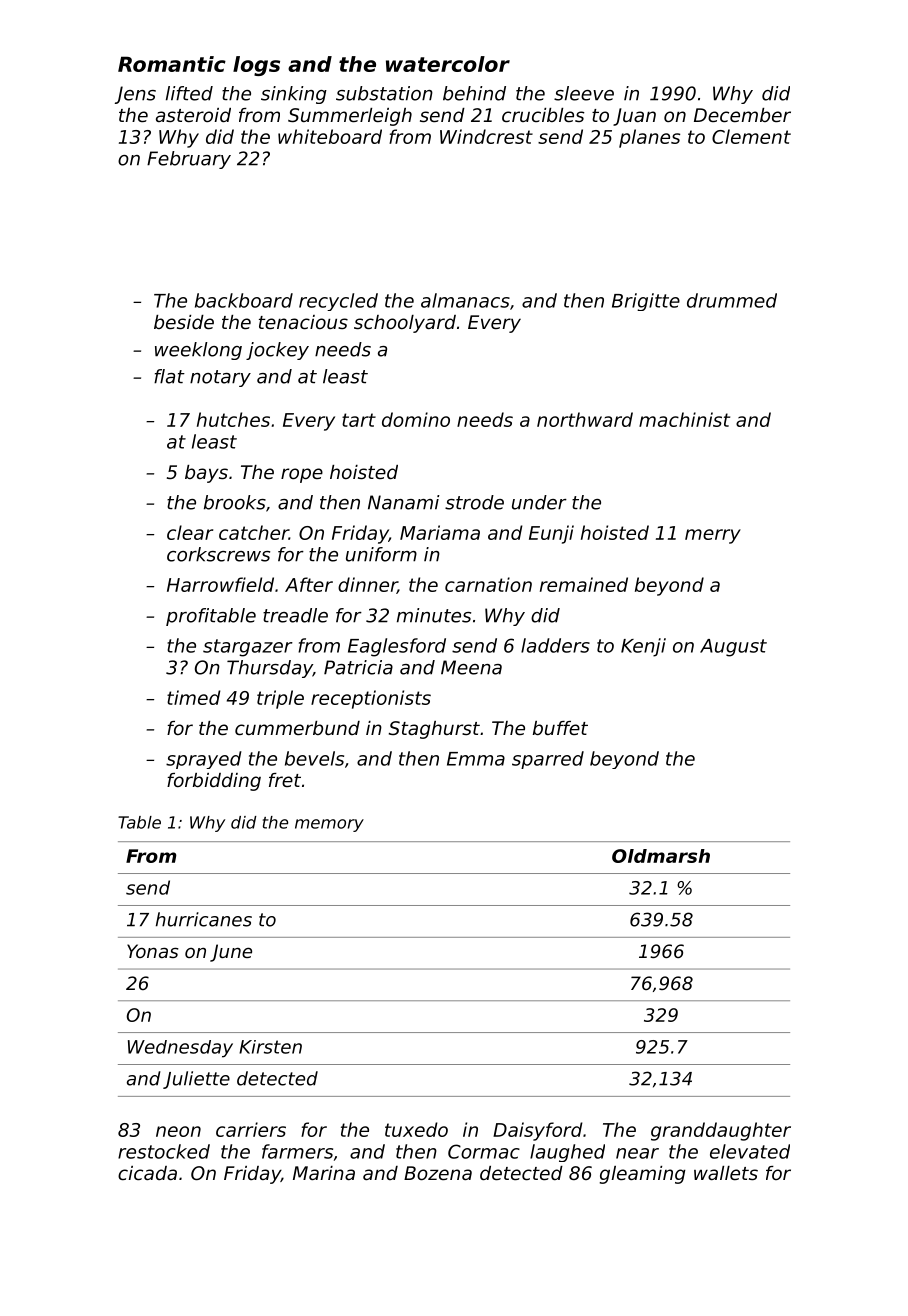 Image resolution: width=908 pixels, height=1316 pixels. Describe the element at coordinates (180, 1049) in the page. I see `Wednesday` at that location.
